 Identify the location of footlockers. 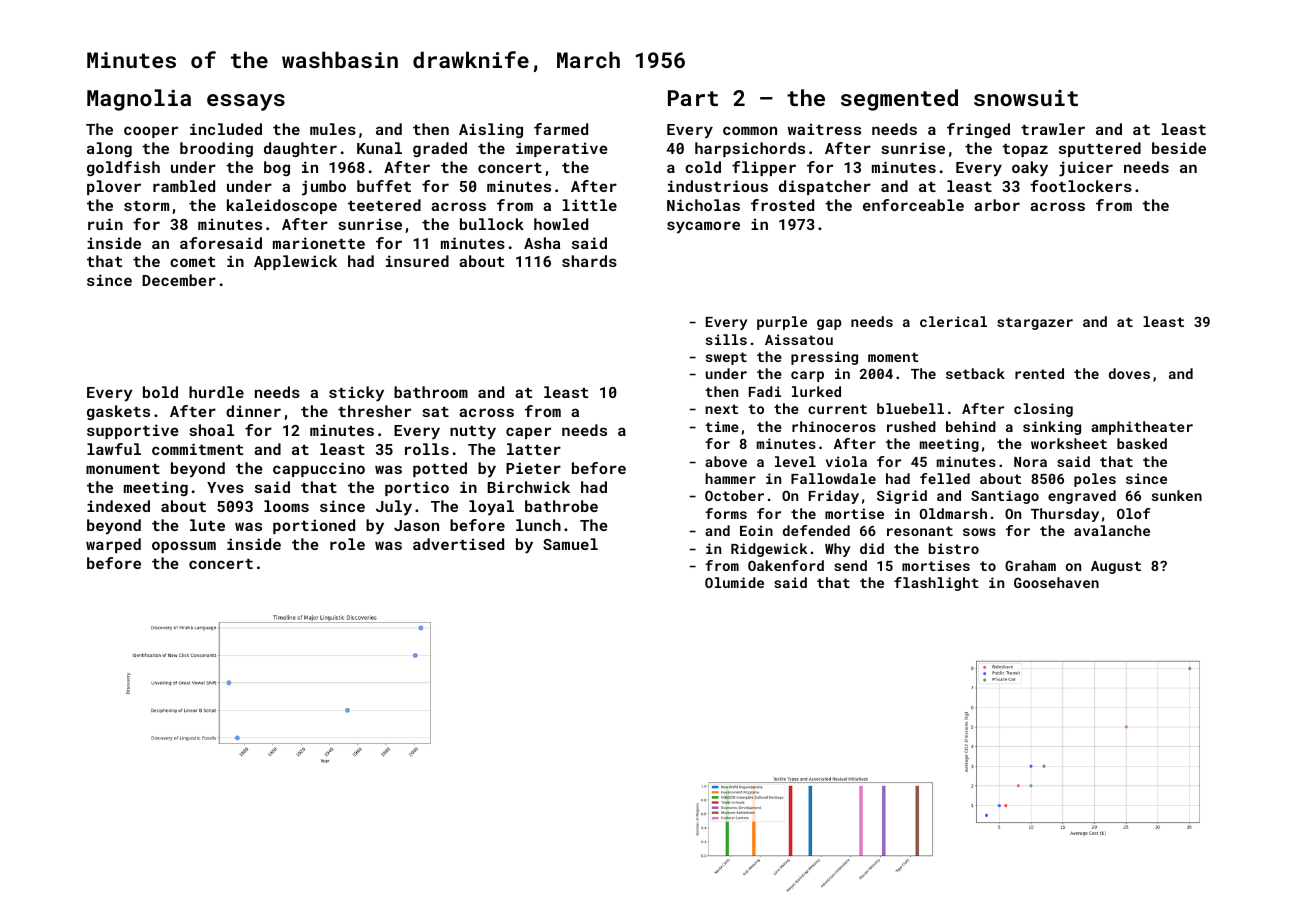
(1081, 186).
